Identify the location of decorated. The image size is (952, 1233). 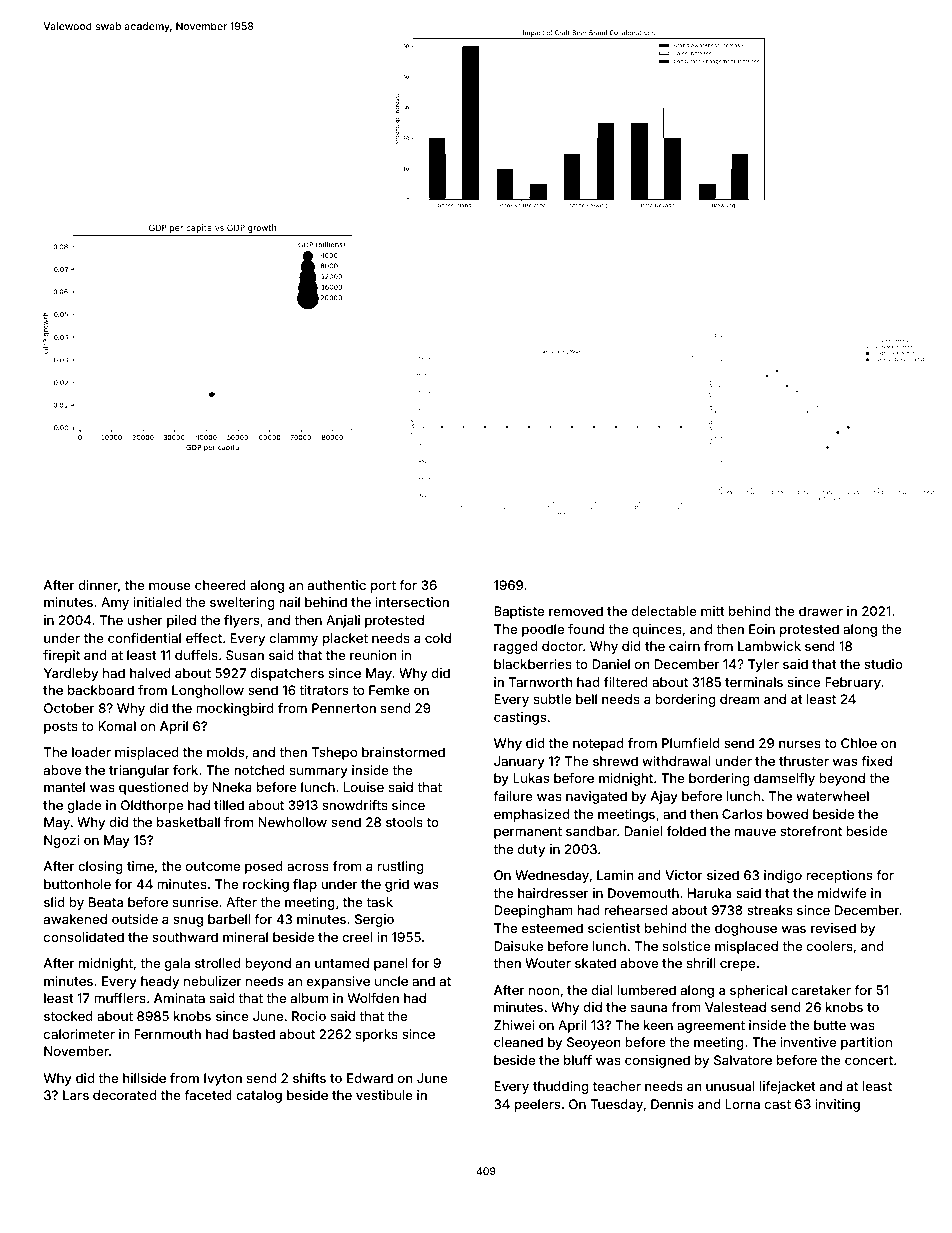
(124, 1095).
